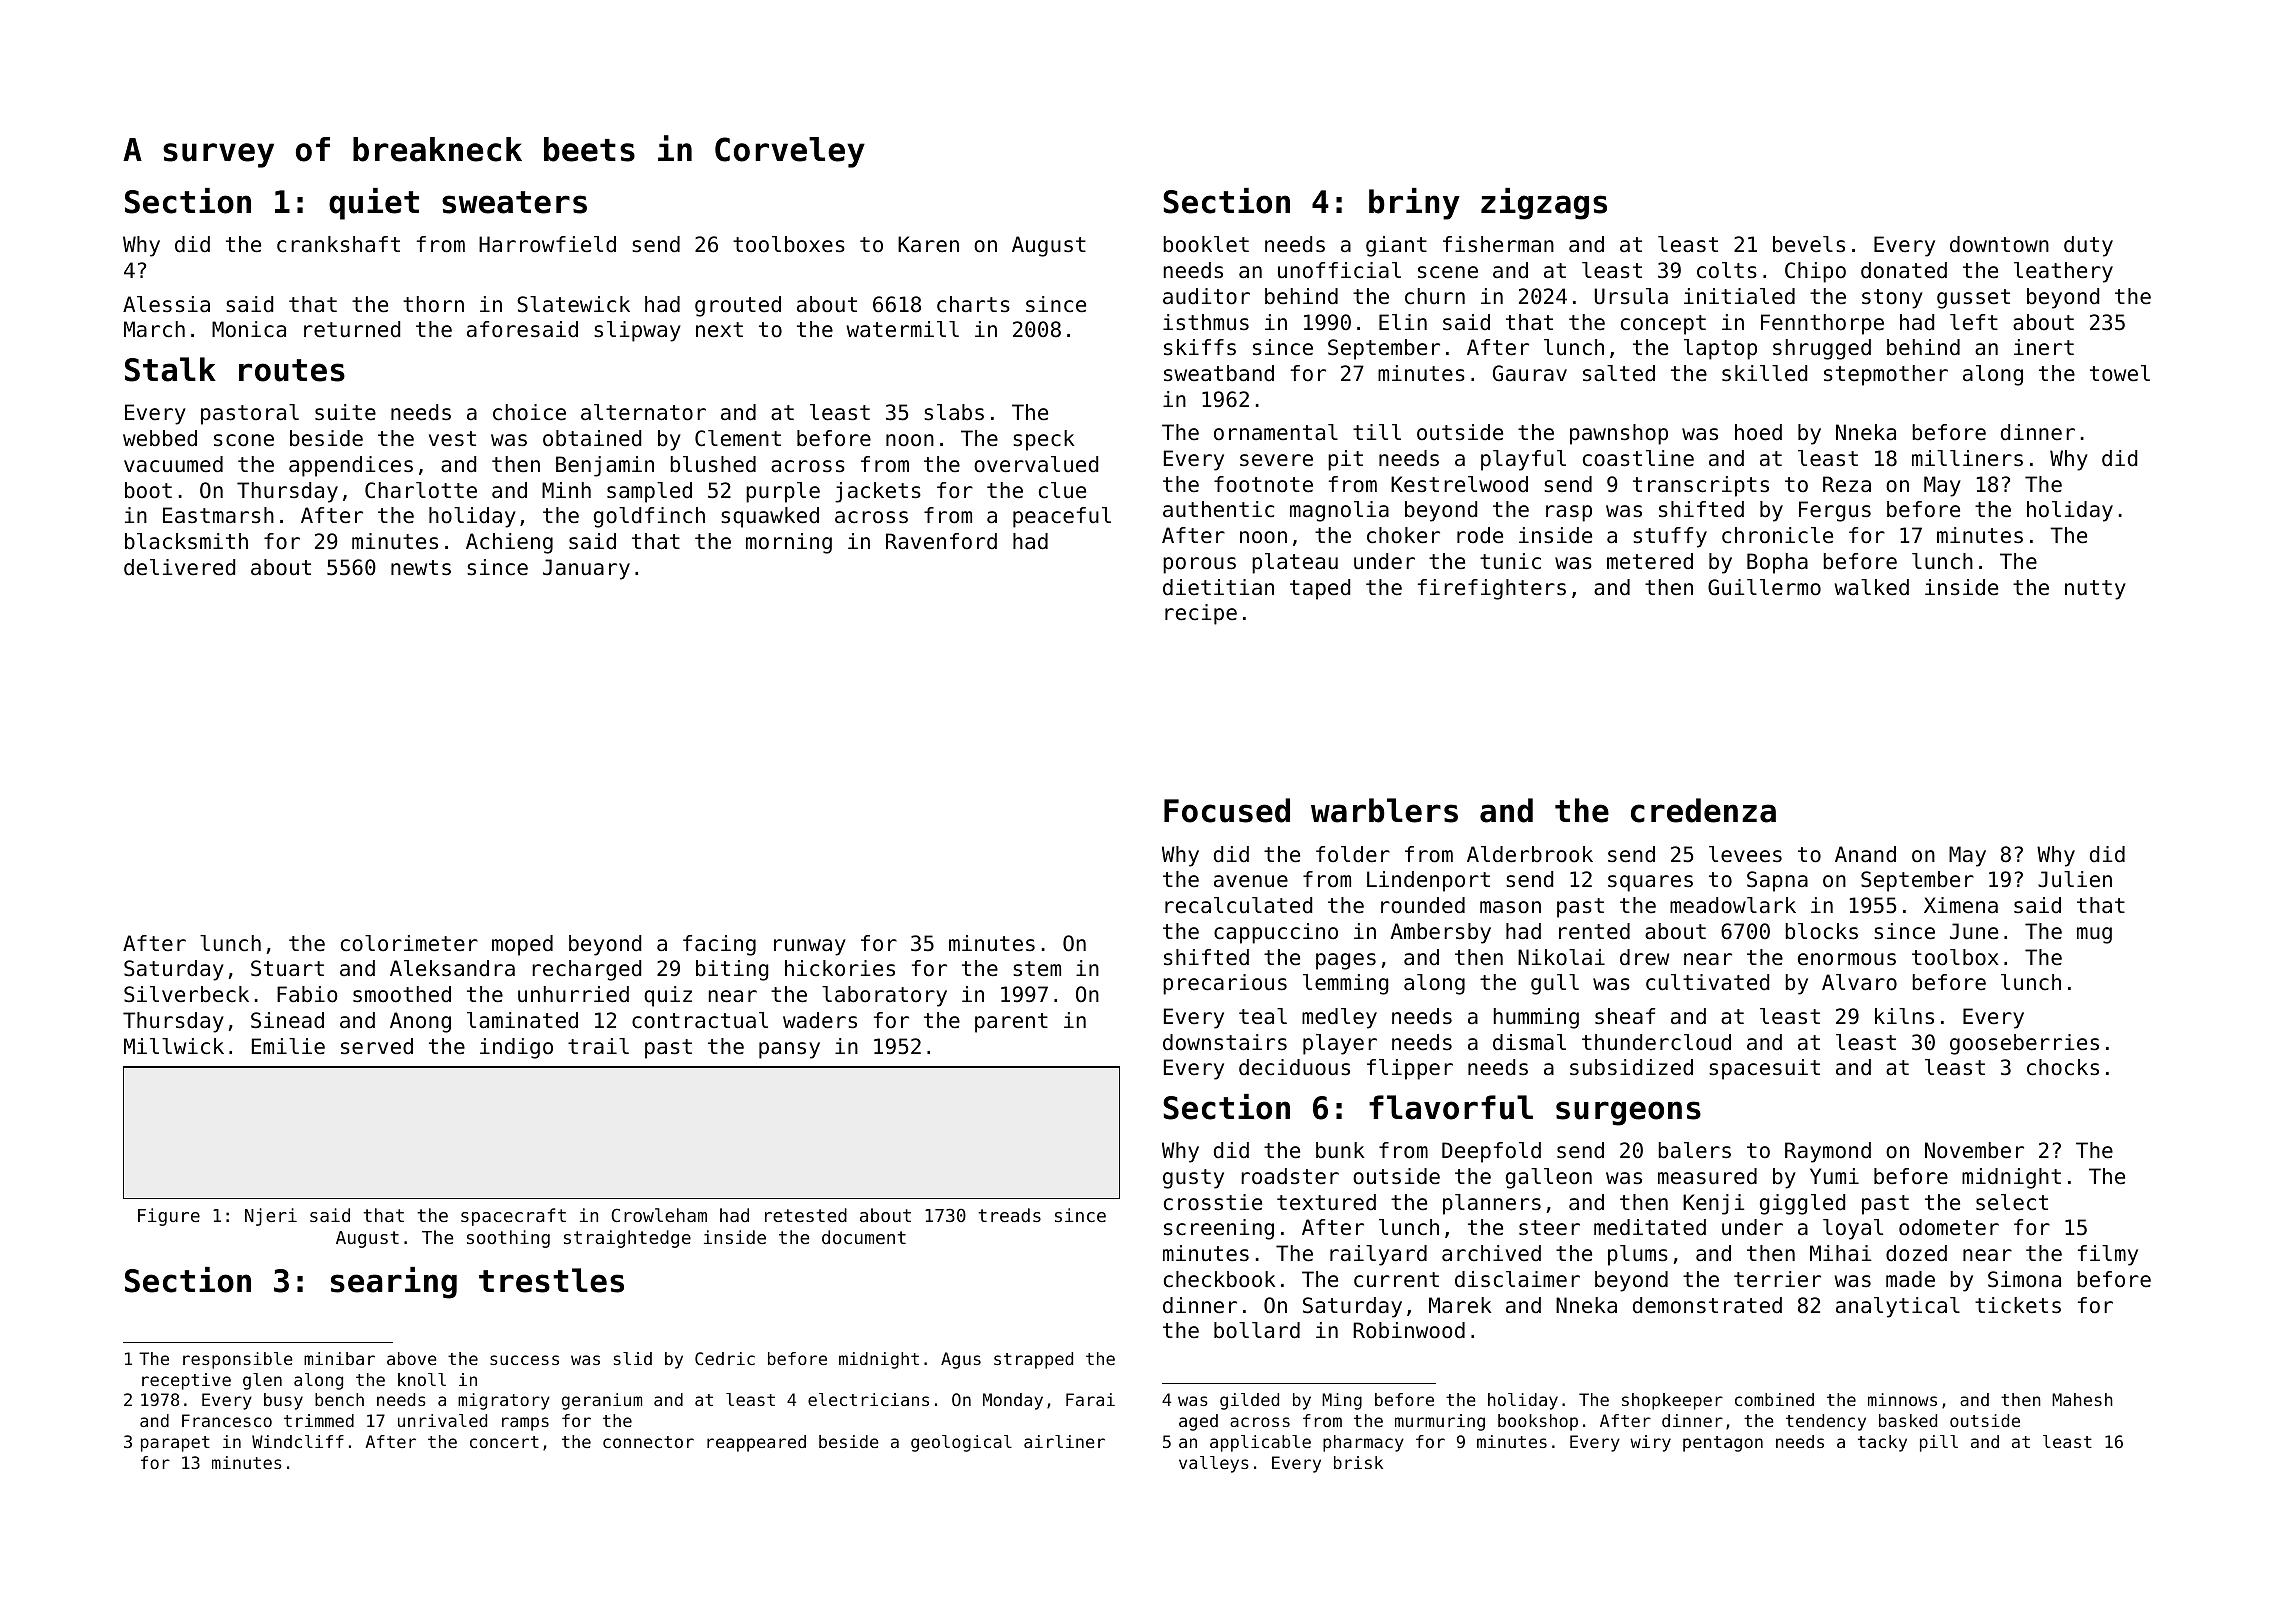 Image resolution: width=2282 pixels, height=1614 pixels. I want to click on newts, so click(421, 568).
